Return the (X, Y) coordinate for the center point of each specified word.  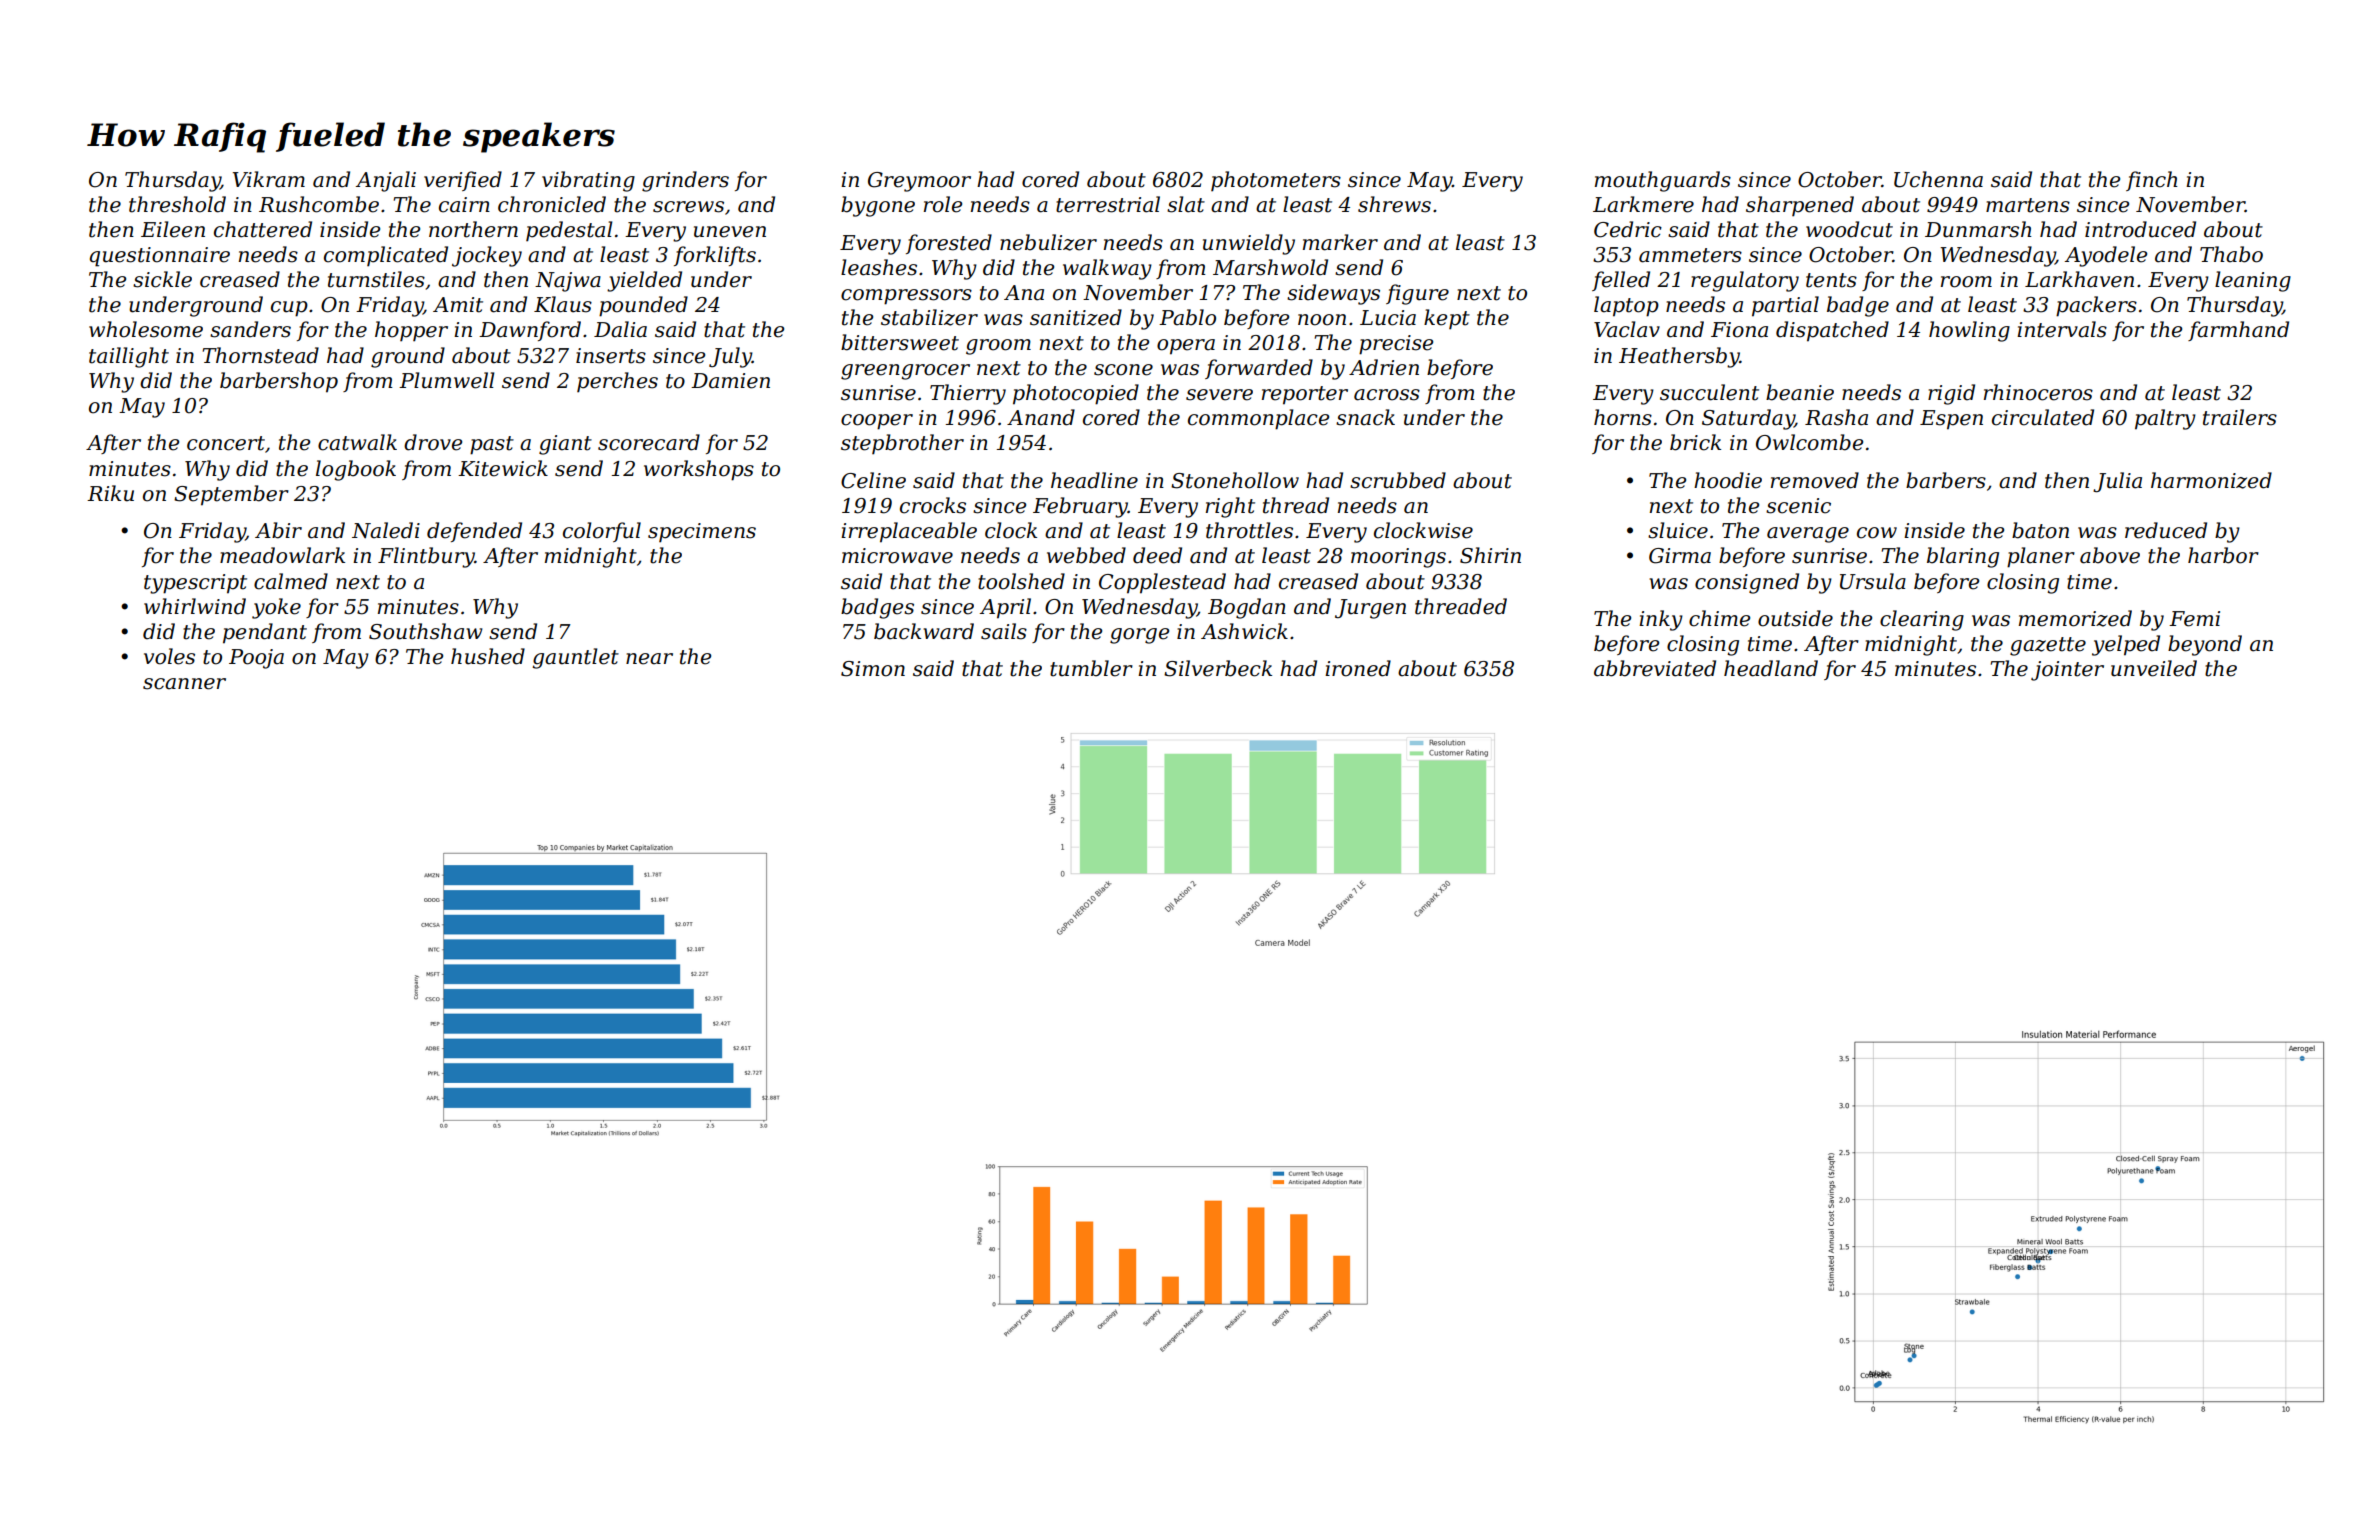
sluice (1678, 530)
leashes (879, 267)
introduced (2140, 229)
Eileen (173, 229)
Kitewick (503, 468)
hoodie (1728, 480)
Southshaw (426, 631)
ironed (1358, 668)
